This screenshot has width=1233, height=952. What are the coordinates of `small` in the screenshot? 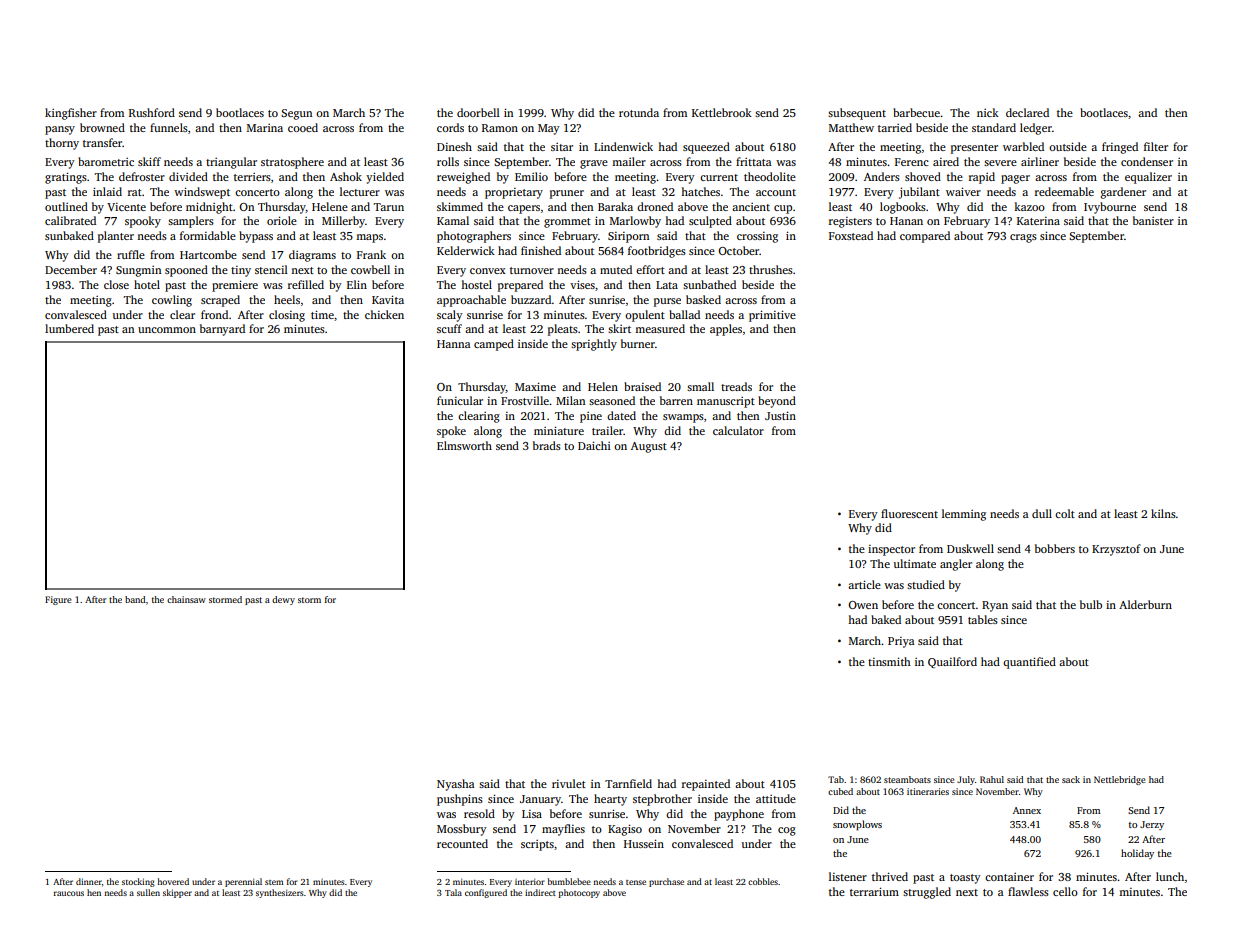 It's located at (700, 386).
